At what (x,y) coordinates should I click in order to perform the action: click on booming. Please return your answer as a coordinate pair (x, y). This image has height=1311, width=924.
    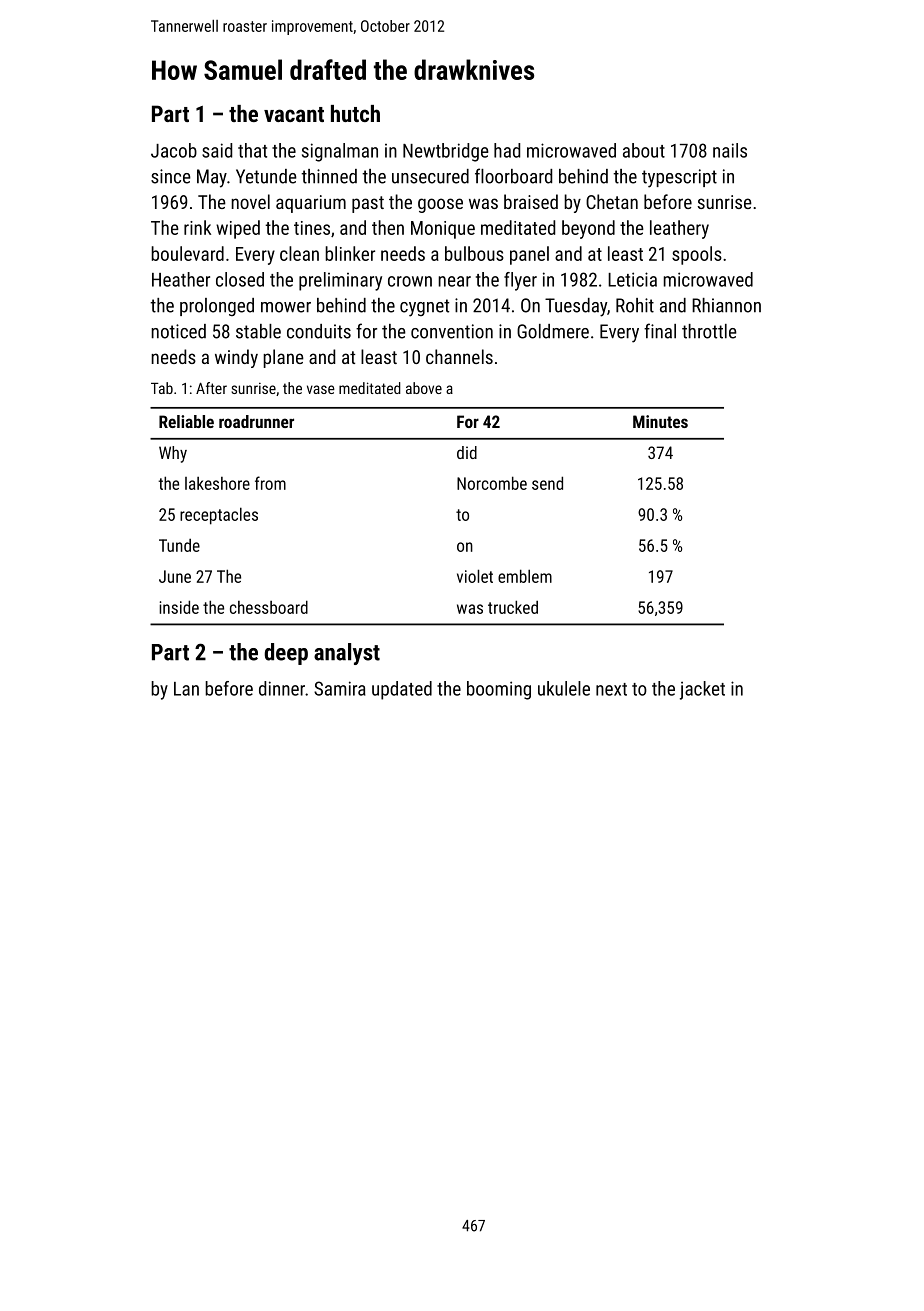
    Looking at the image, I should click on (499, 690).
